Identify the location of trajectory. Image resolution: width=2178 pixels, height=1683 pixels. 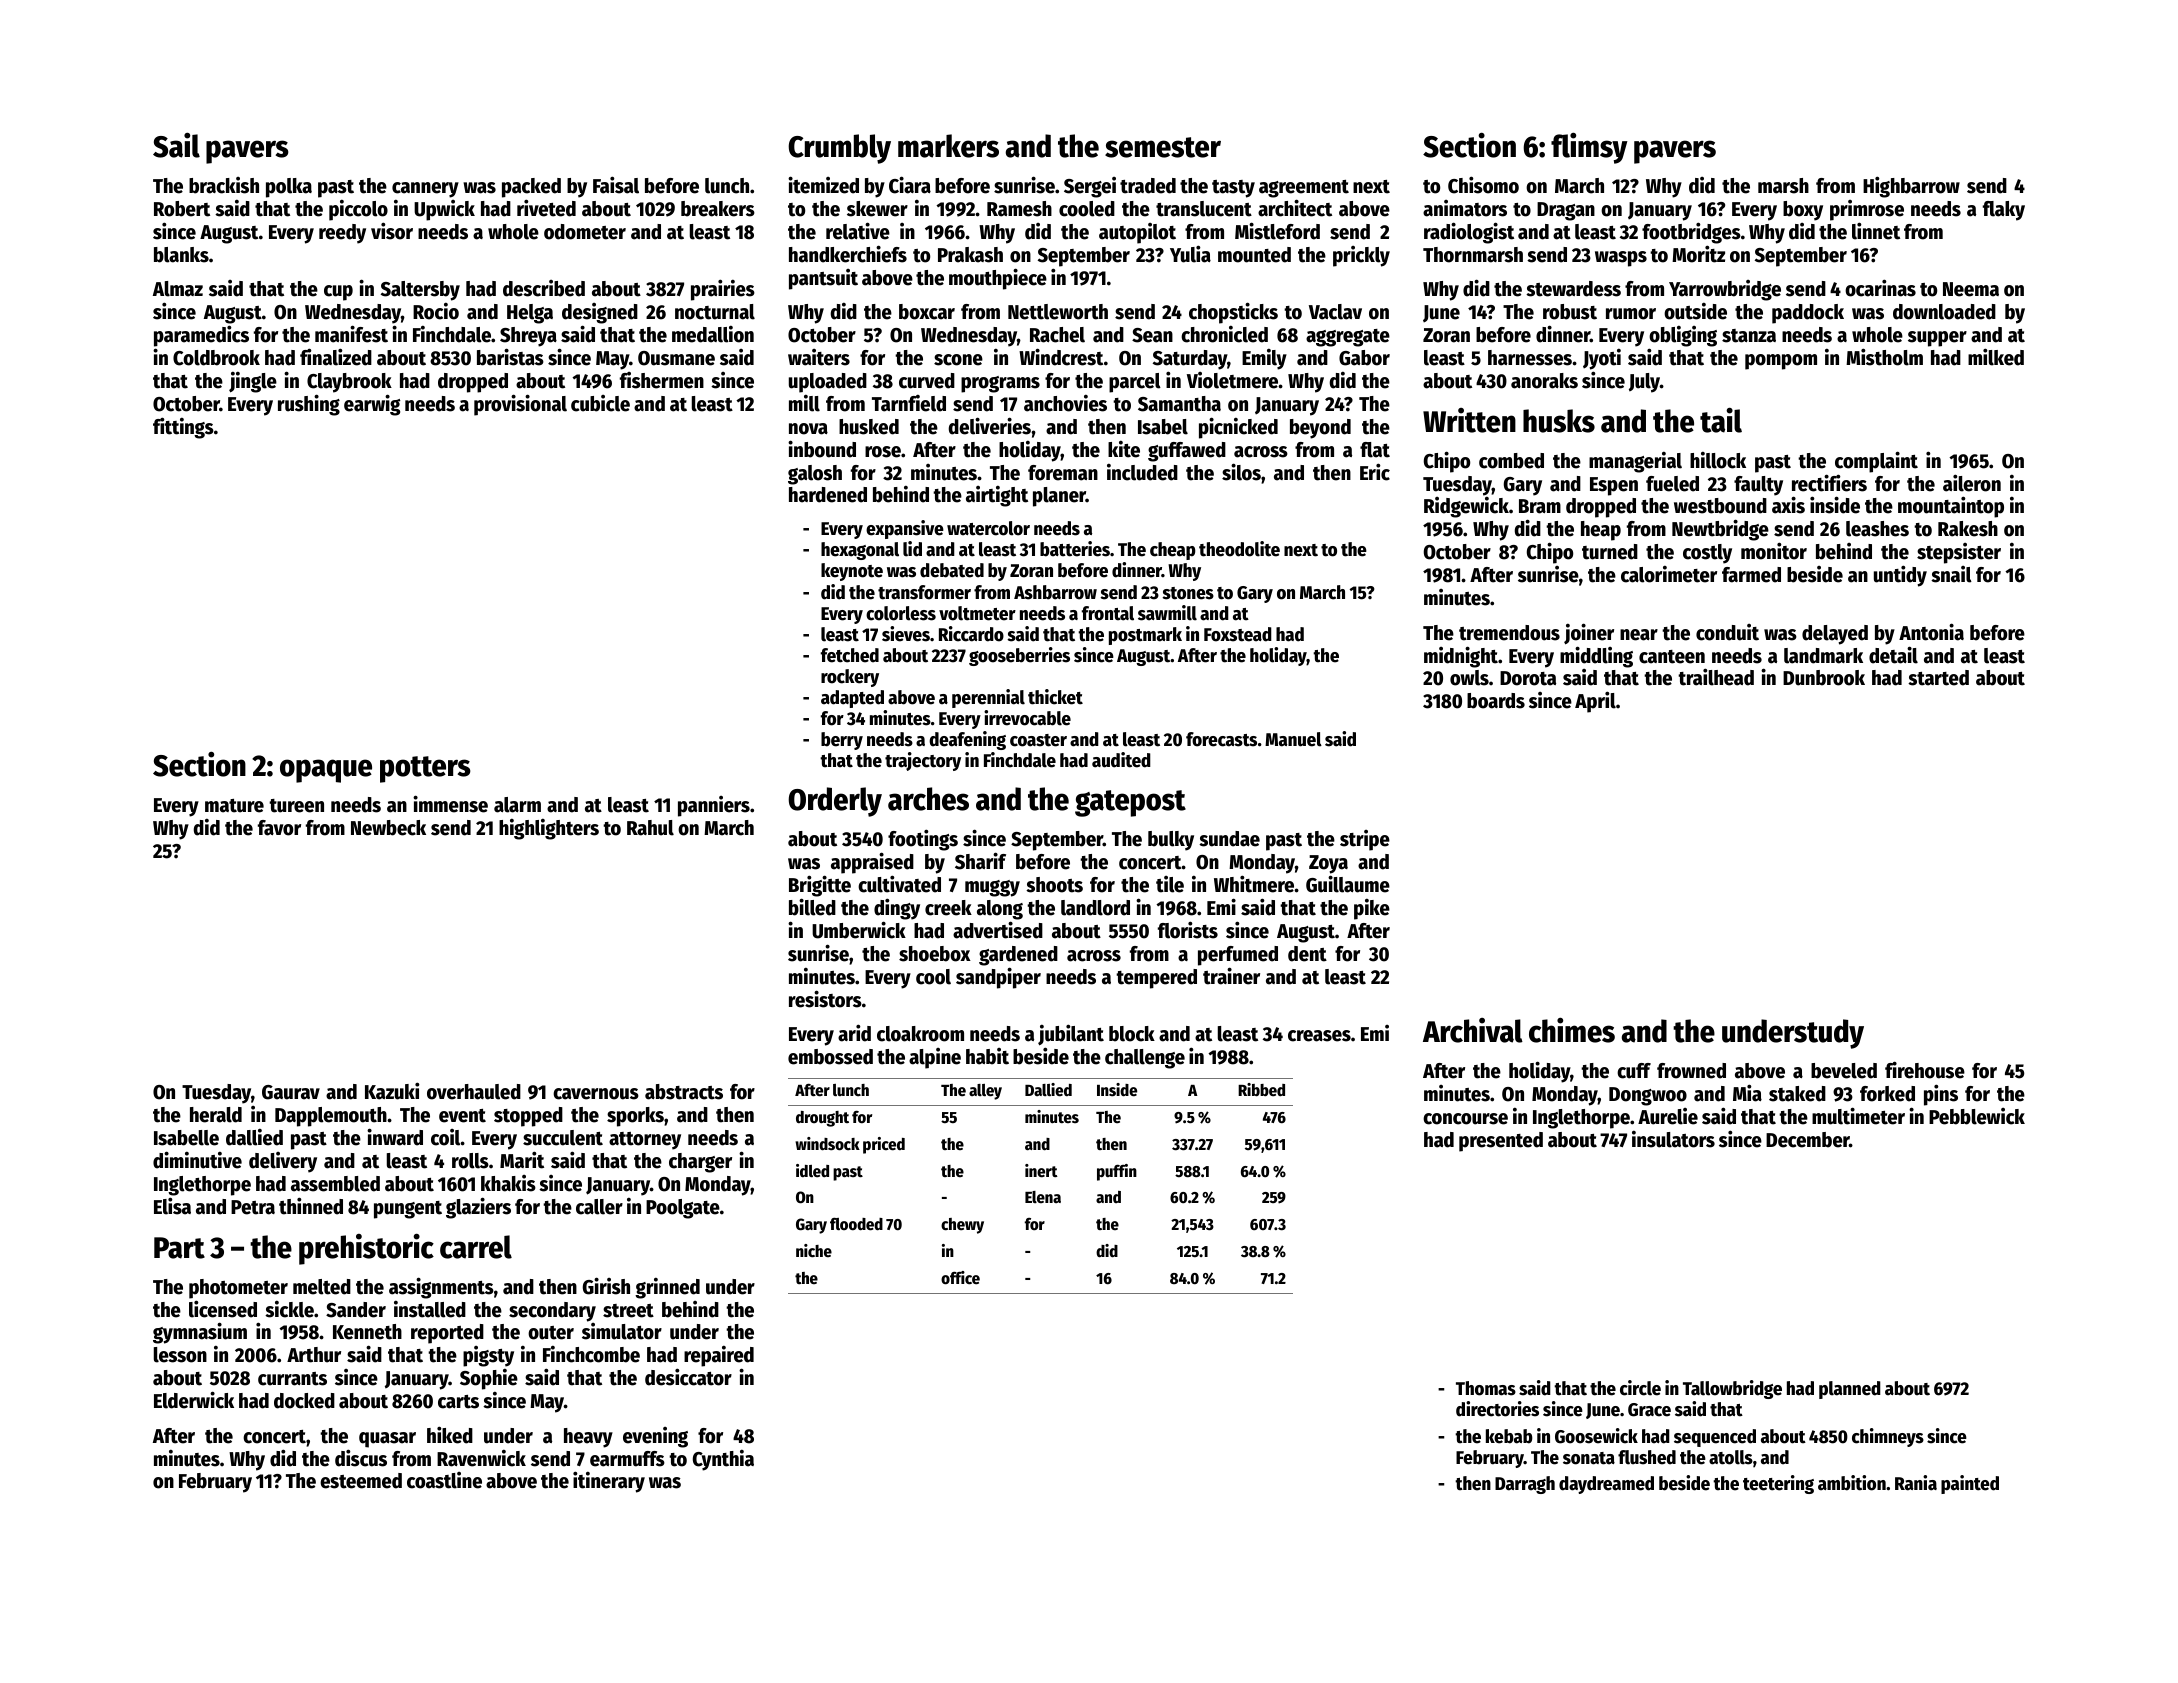
(923, 761).
